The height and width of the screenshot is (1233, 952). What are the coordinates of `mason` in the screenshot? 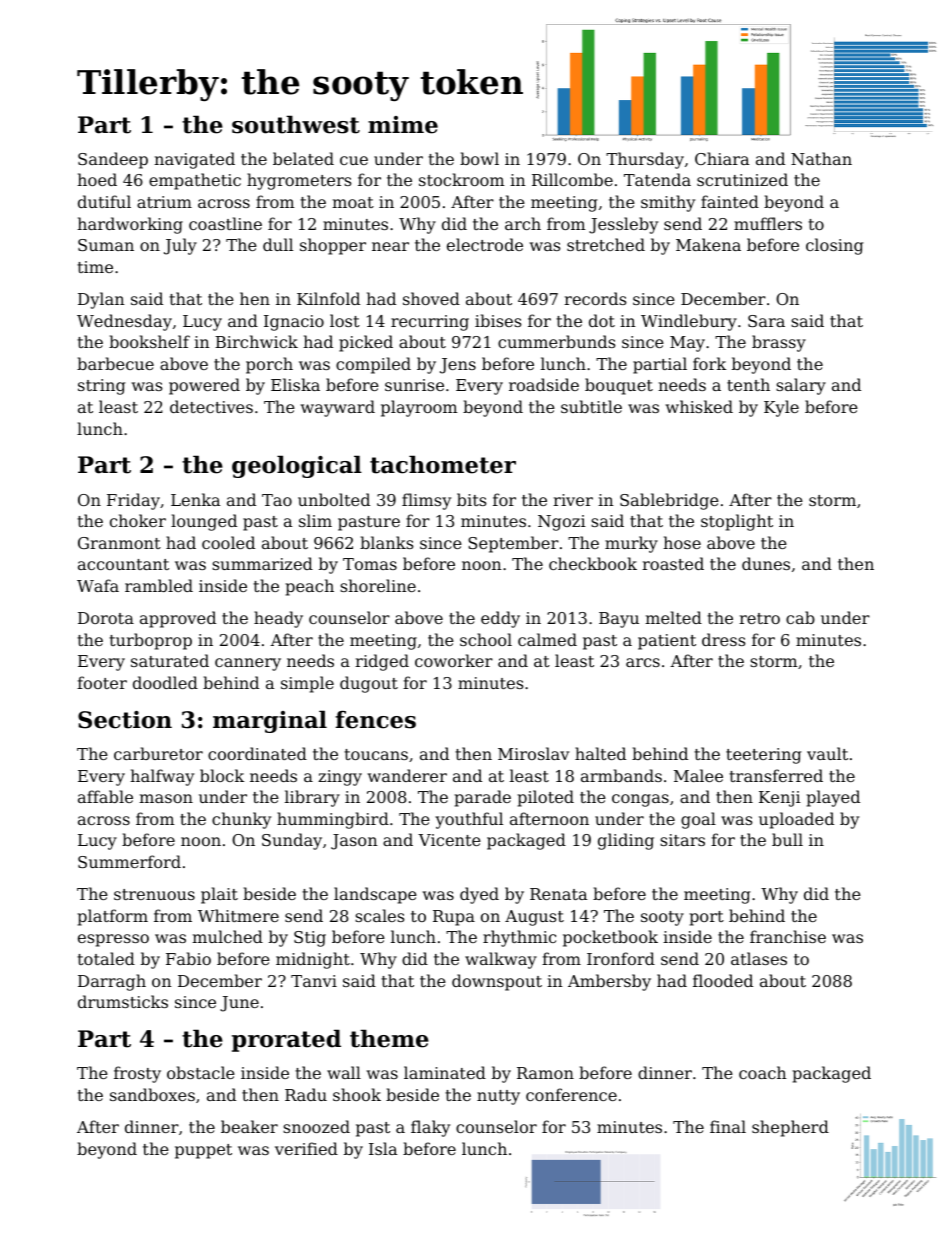 It's located at (166, 798).
